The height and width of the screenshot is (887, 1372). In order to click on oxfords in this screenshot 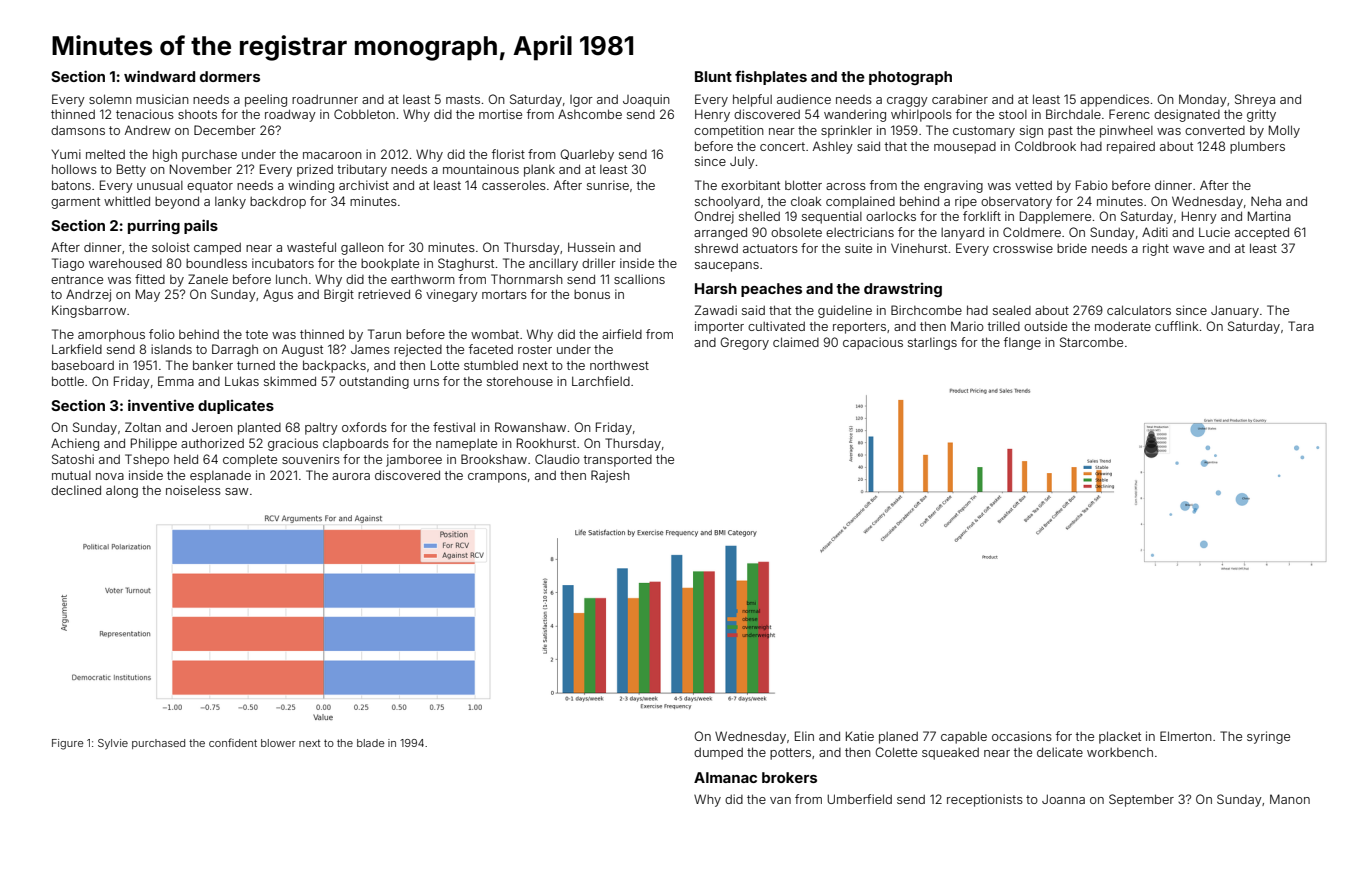, I will do `click(364, 427)`.
